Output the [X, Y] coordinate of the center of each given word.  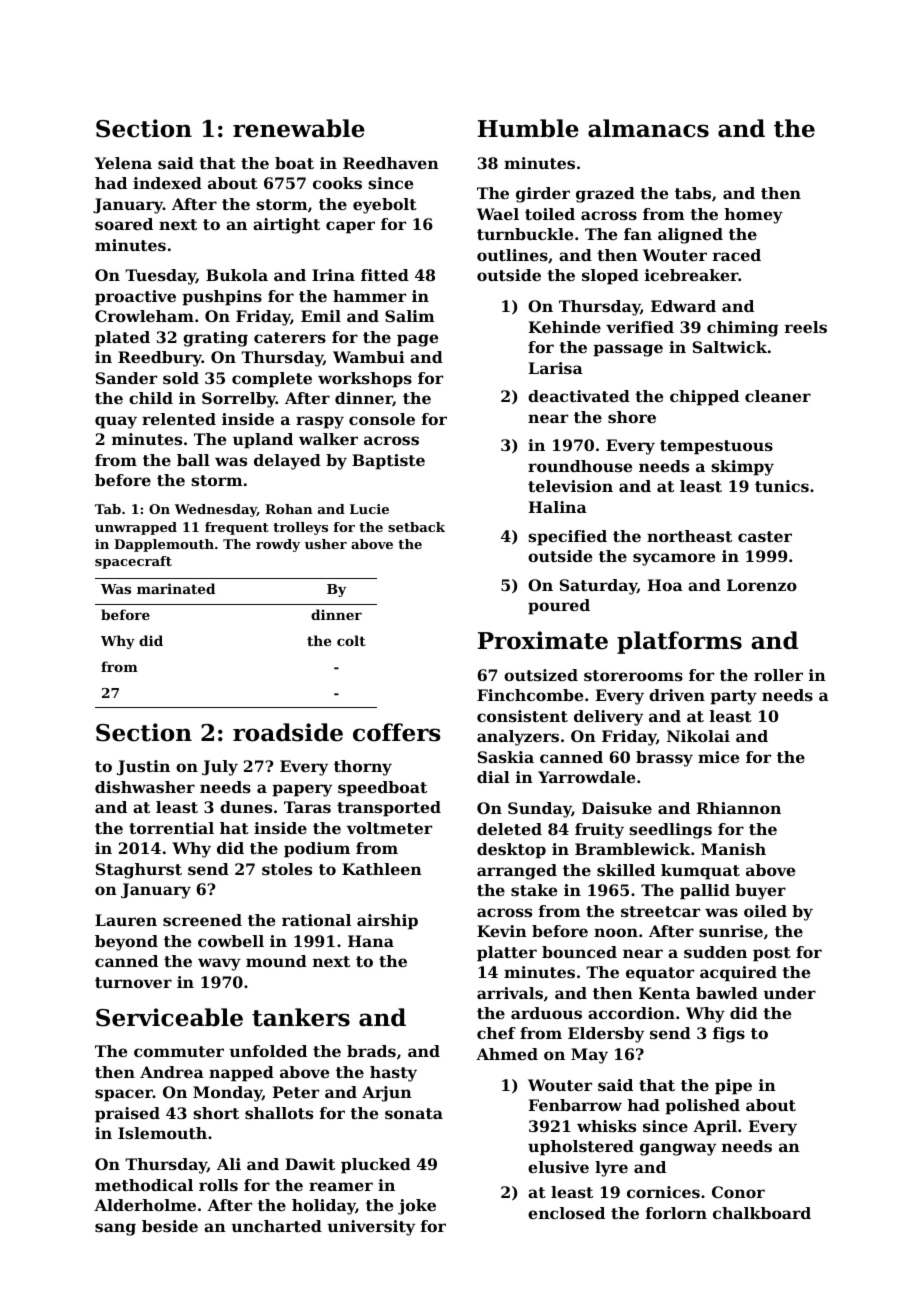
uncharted [276, 1226]
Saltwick [730, 347]
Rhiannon [739, 808]
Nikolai [698, 736]
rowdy [278, 545]
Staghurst [139, 871]
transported [389, 809]
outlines [512, 255]
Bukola [237, 275]
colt [351, 640]
